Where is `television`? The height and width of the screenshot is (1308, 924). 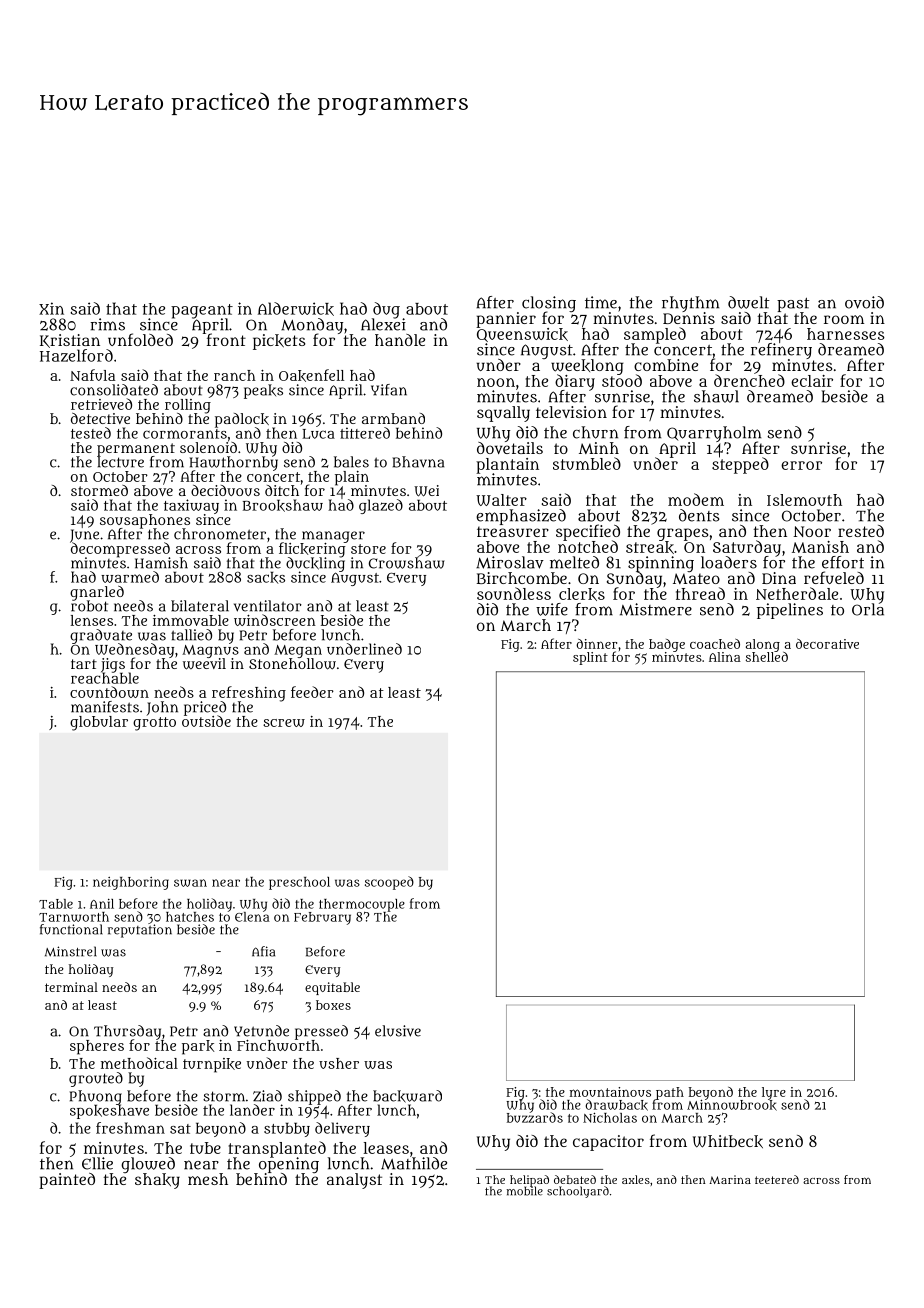
television is located at coordinates (571, 412).
